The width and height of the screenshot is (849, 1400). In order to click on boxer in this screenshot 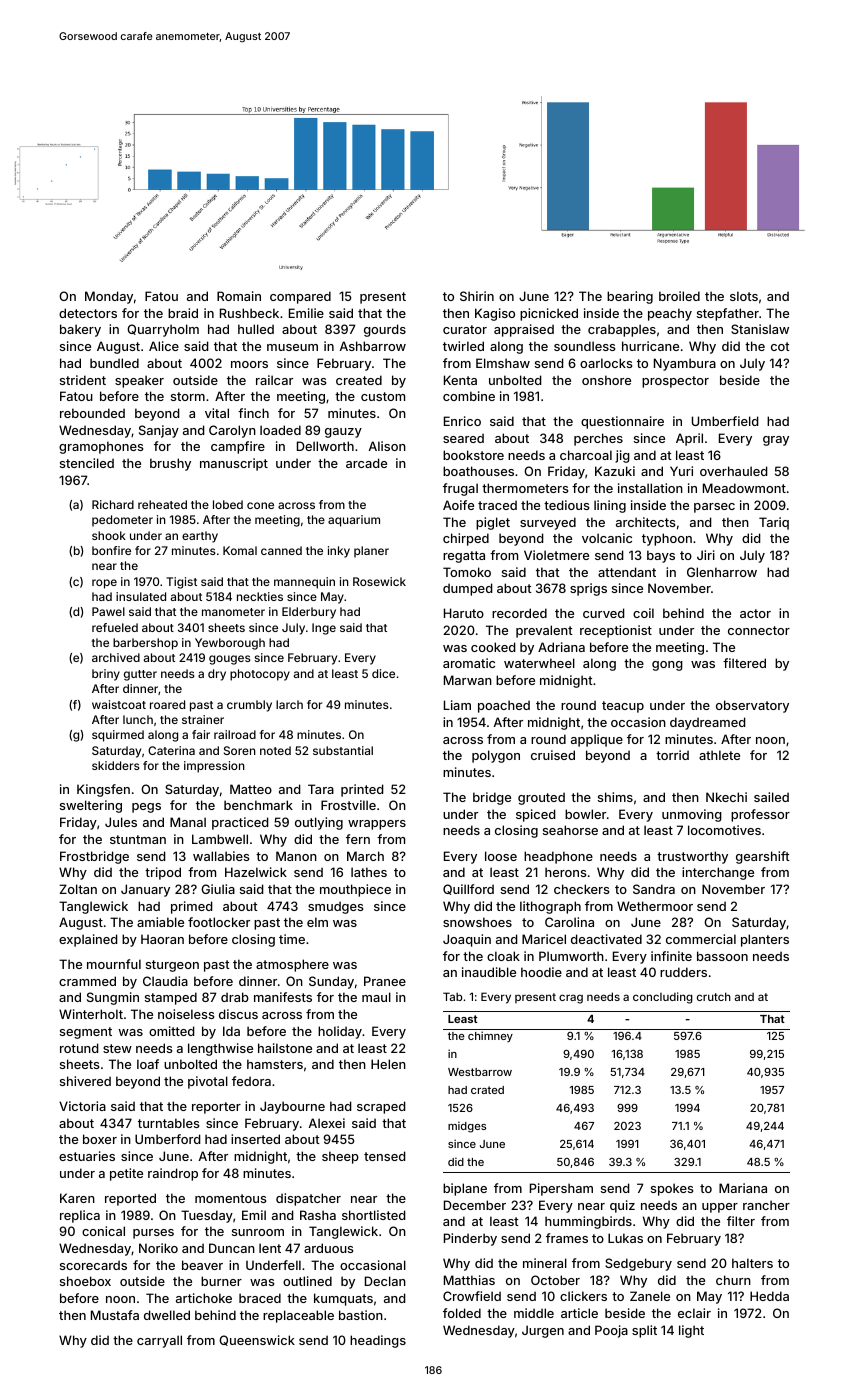, I will do `click(100, 1139)`.
